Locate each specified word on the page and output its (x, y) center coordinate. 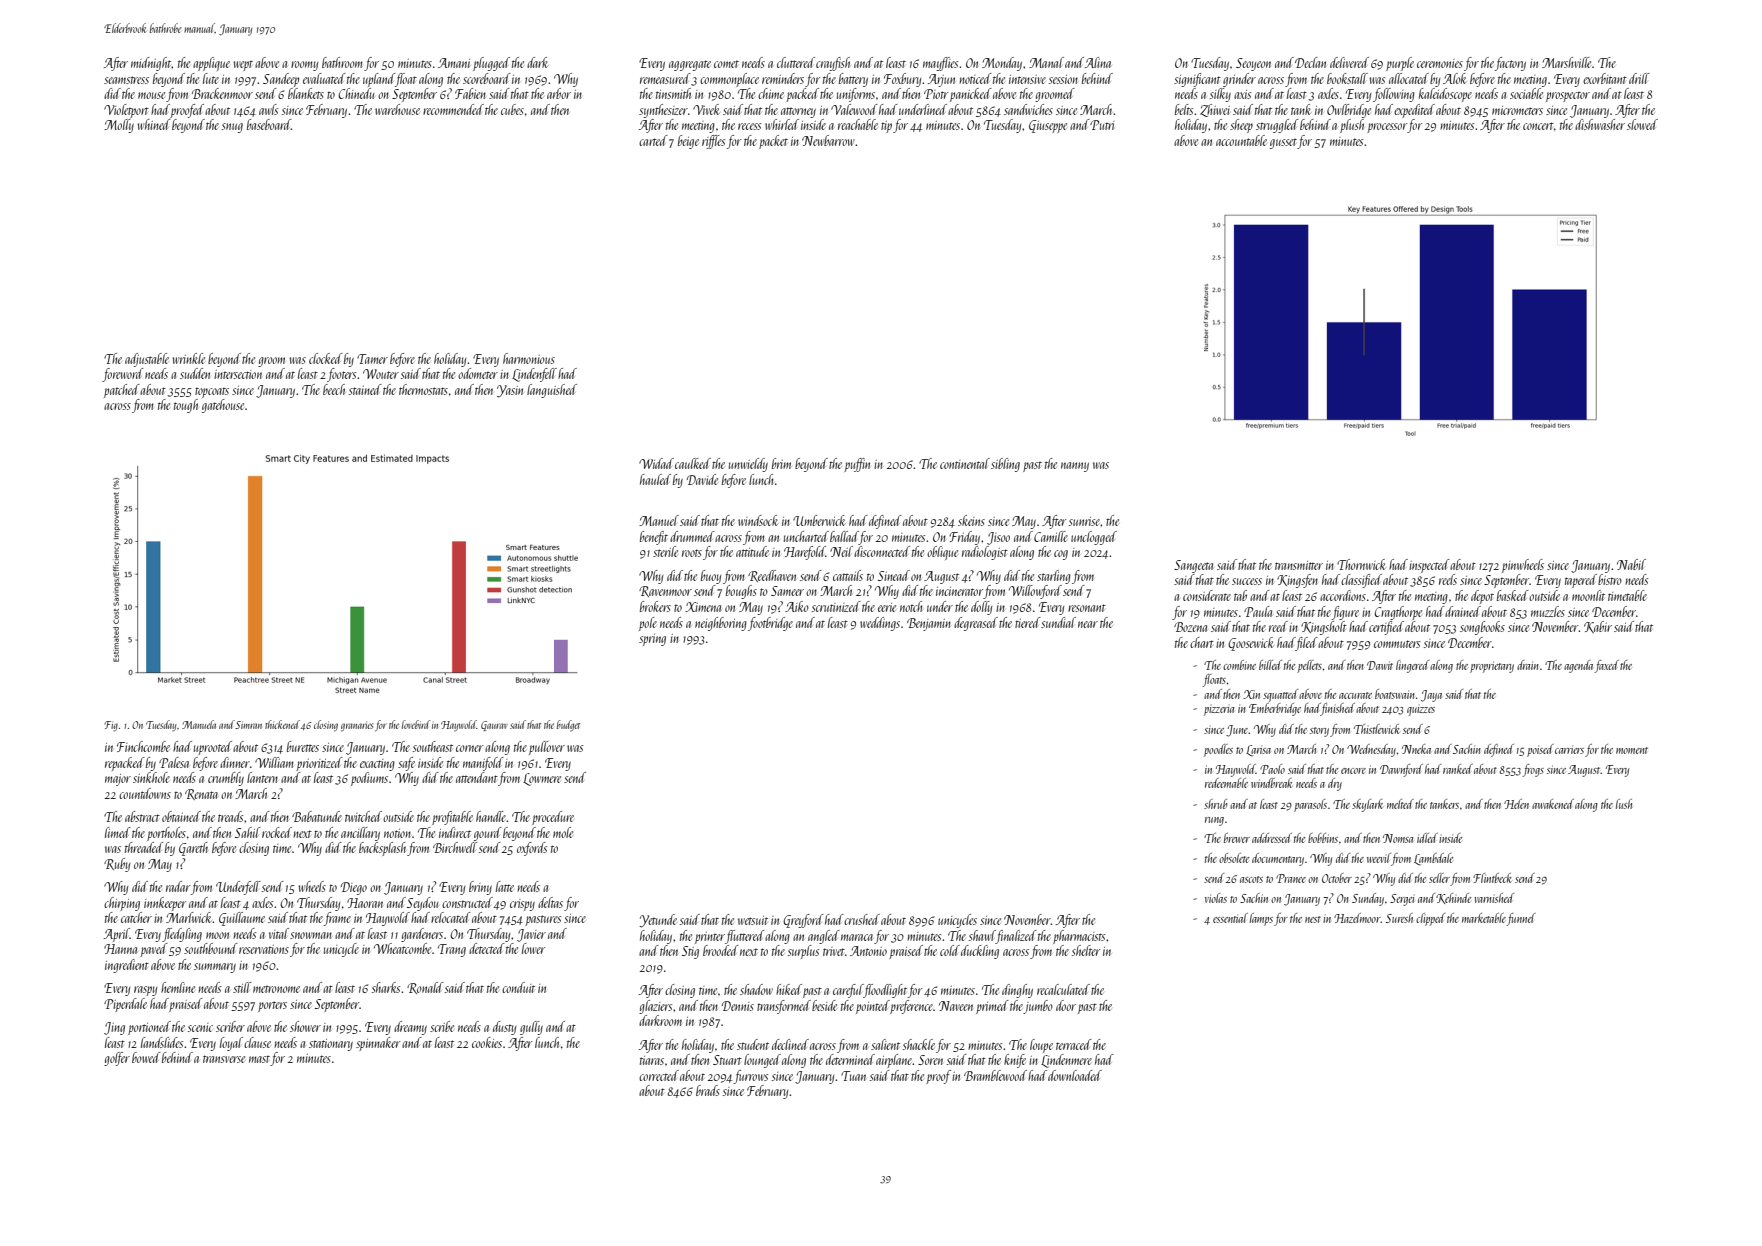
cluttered (796, 62)
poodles (1218, 750)
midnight (151, 64)
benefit (654, 538)
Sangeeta (1193, 566)
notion (397, 833)
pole (648, 624)
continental (965, 463)
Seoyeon (1253, 64)
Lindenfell (534, 375)
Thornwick (1361, 564)
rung (1214, 821)
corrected (659, 1075)
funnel (1521, 919)
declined (790, 1044)
